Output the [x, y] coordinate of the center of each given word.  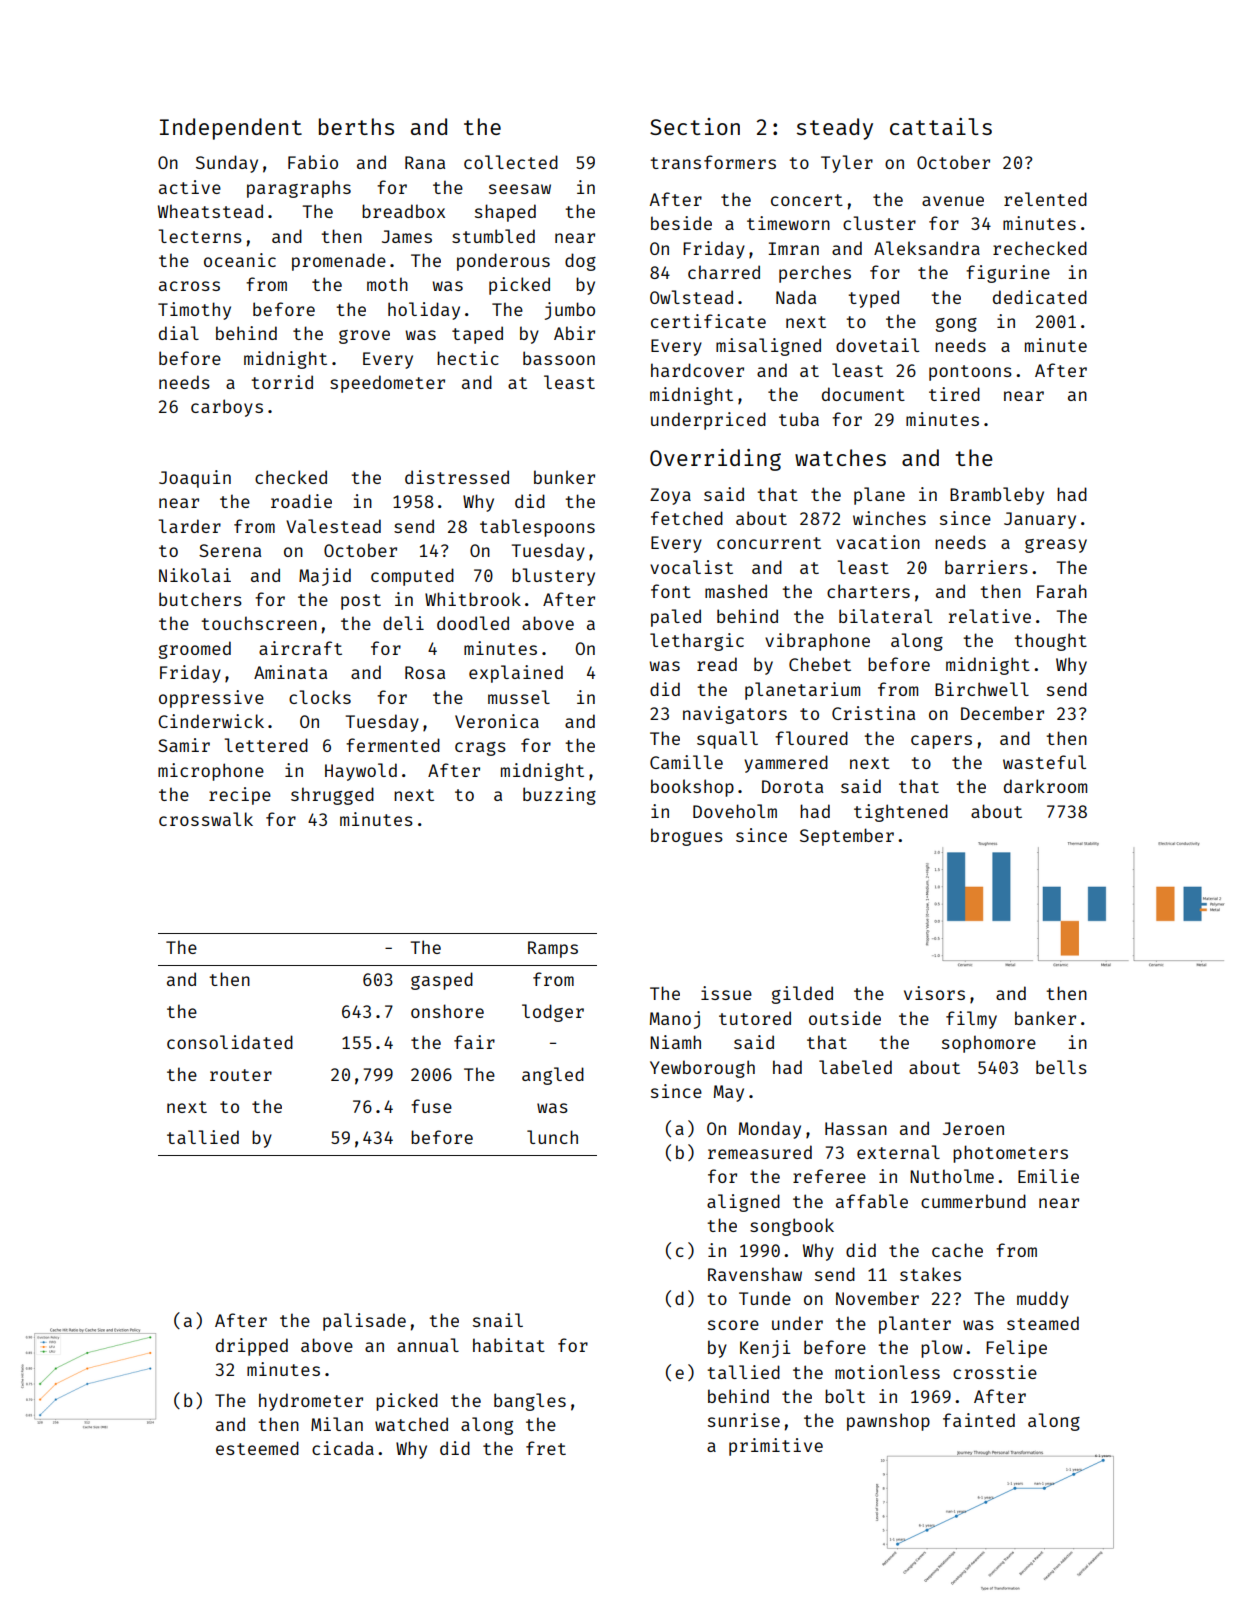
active [190, 187]
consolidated [230, 1042]
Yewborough [702, 1069]
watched [411, 1424]
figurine [1008, 274]
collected [511, 162]
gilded [802, 995]
